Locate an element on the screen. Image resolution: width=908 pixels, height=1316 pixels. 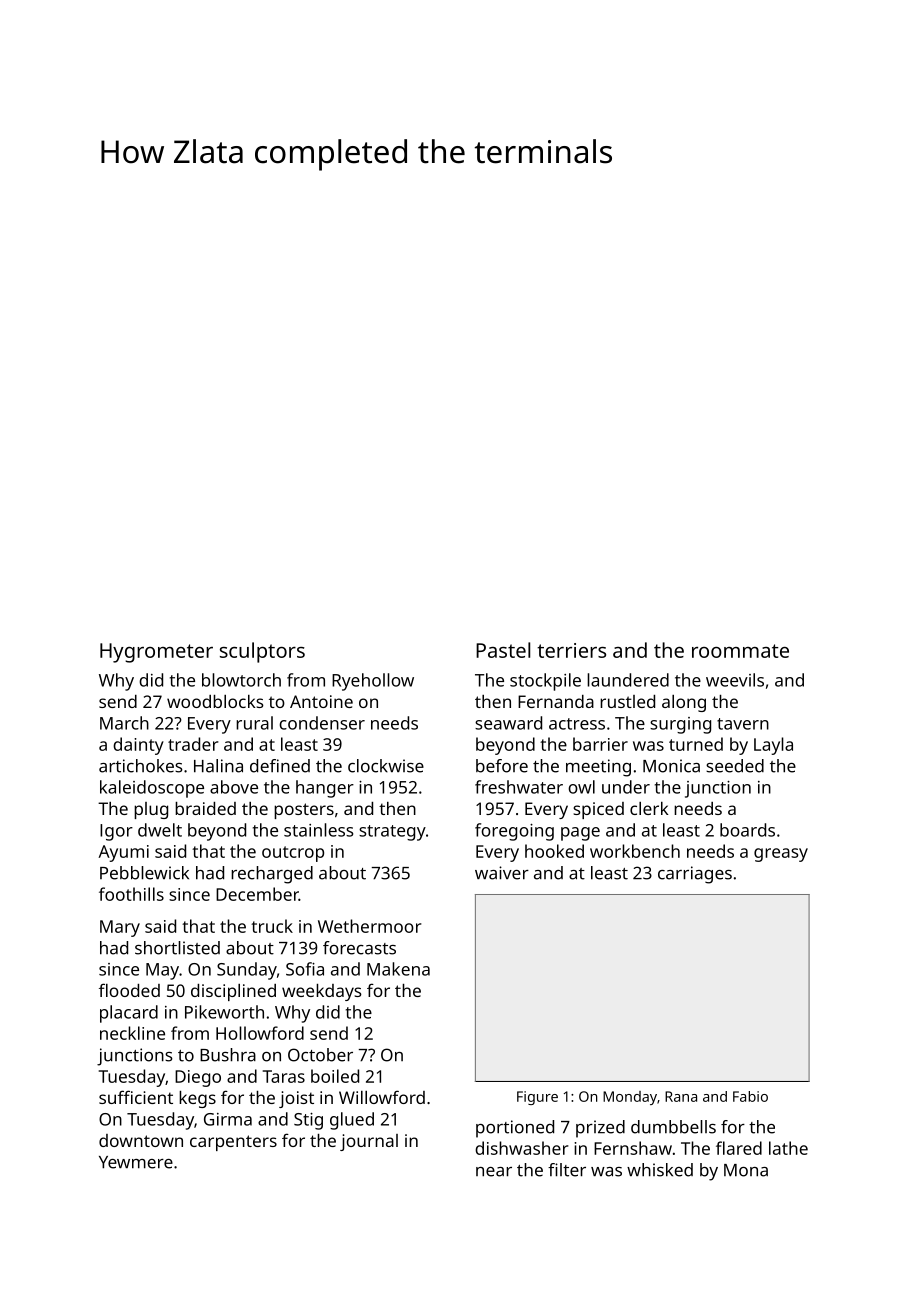
carriages is located at coordinates (695, 875).
